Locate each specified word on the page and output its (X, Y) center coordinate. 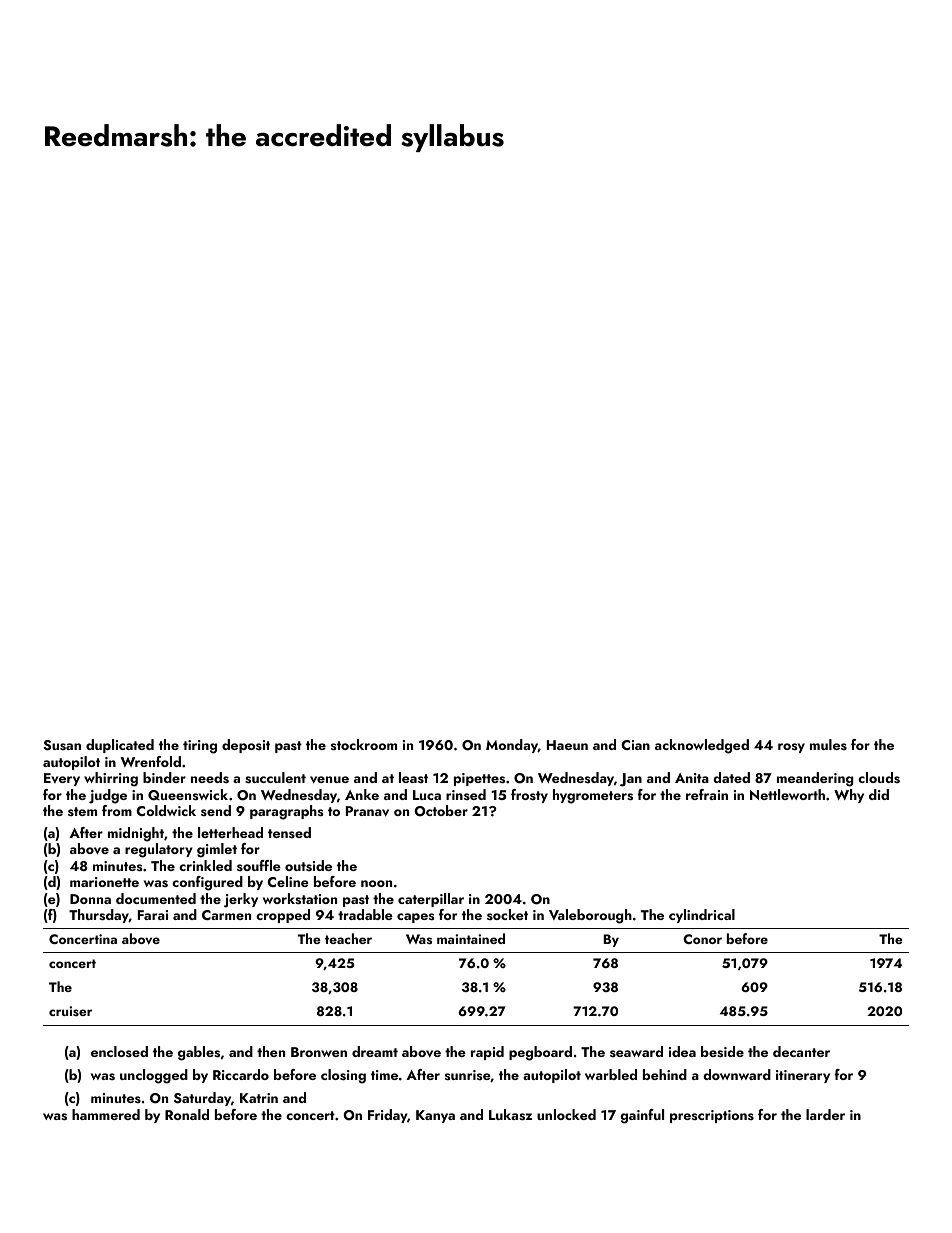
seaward (636, 1051)
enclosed (119, 1051)
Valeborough (590, 916)
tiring (200, 747)
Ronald (187, 1114)
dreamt (375, 1051)
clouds (879, 778)
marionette (104, 882)
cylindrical (702, 916)
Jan (631, 780)
